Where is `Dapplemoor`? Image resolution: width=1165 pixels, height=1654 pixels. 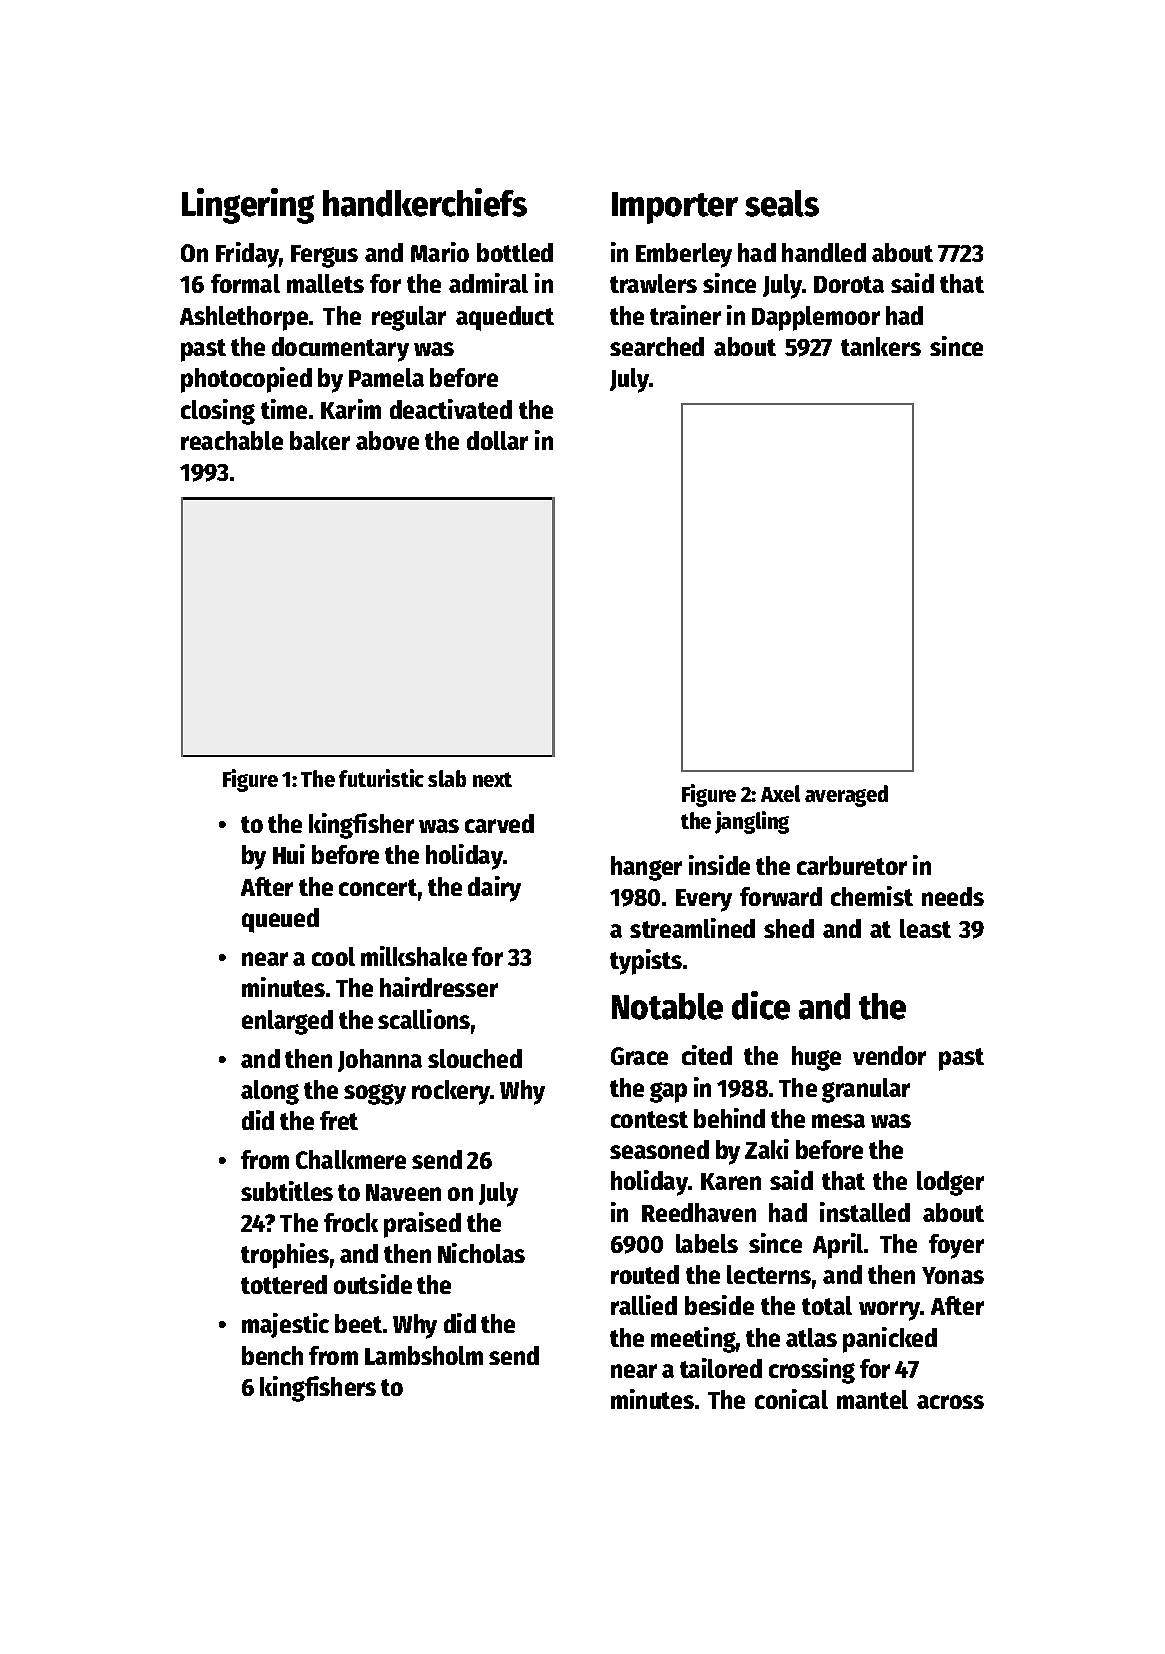 Dapplemoor is located at coordinates (816, 318).
